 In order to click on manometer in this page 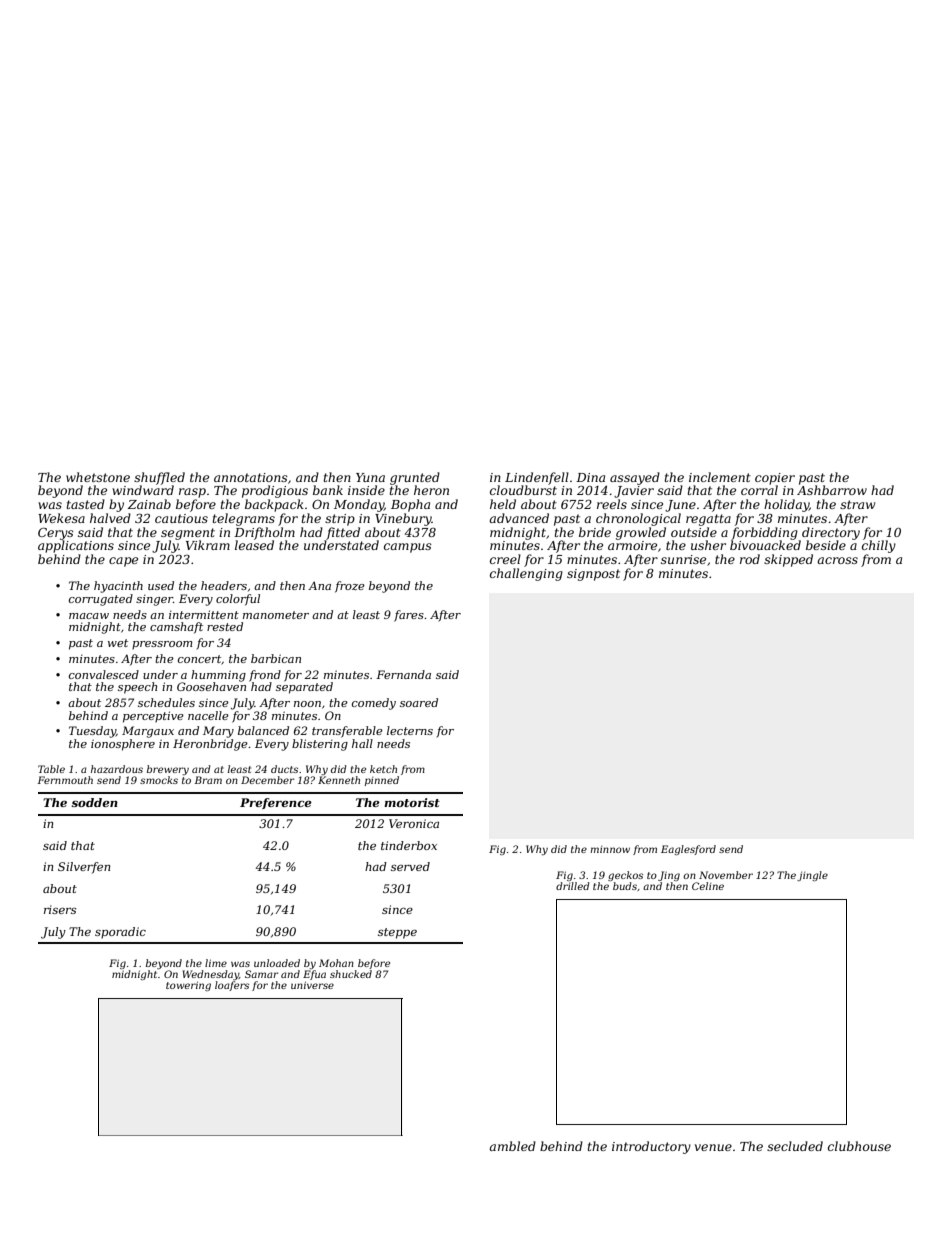, I will do `click(276, 615)`.
